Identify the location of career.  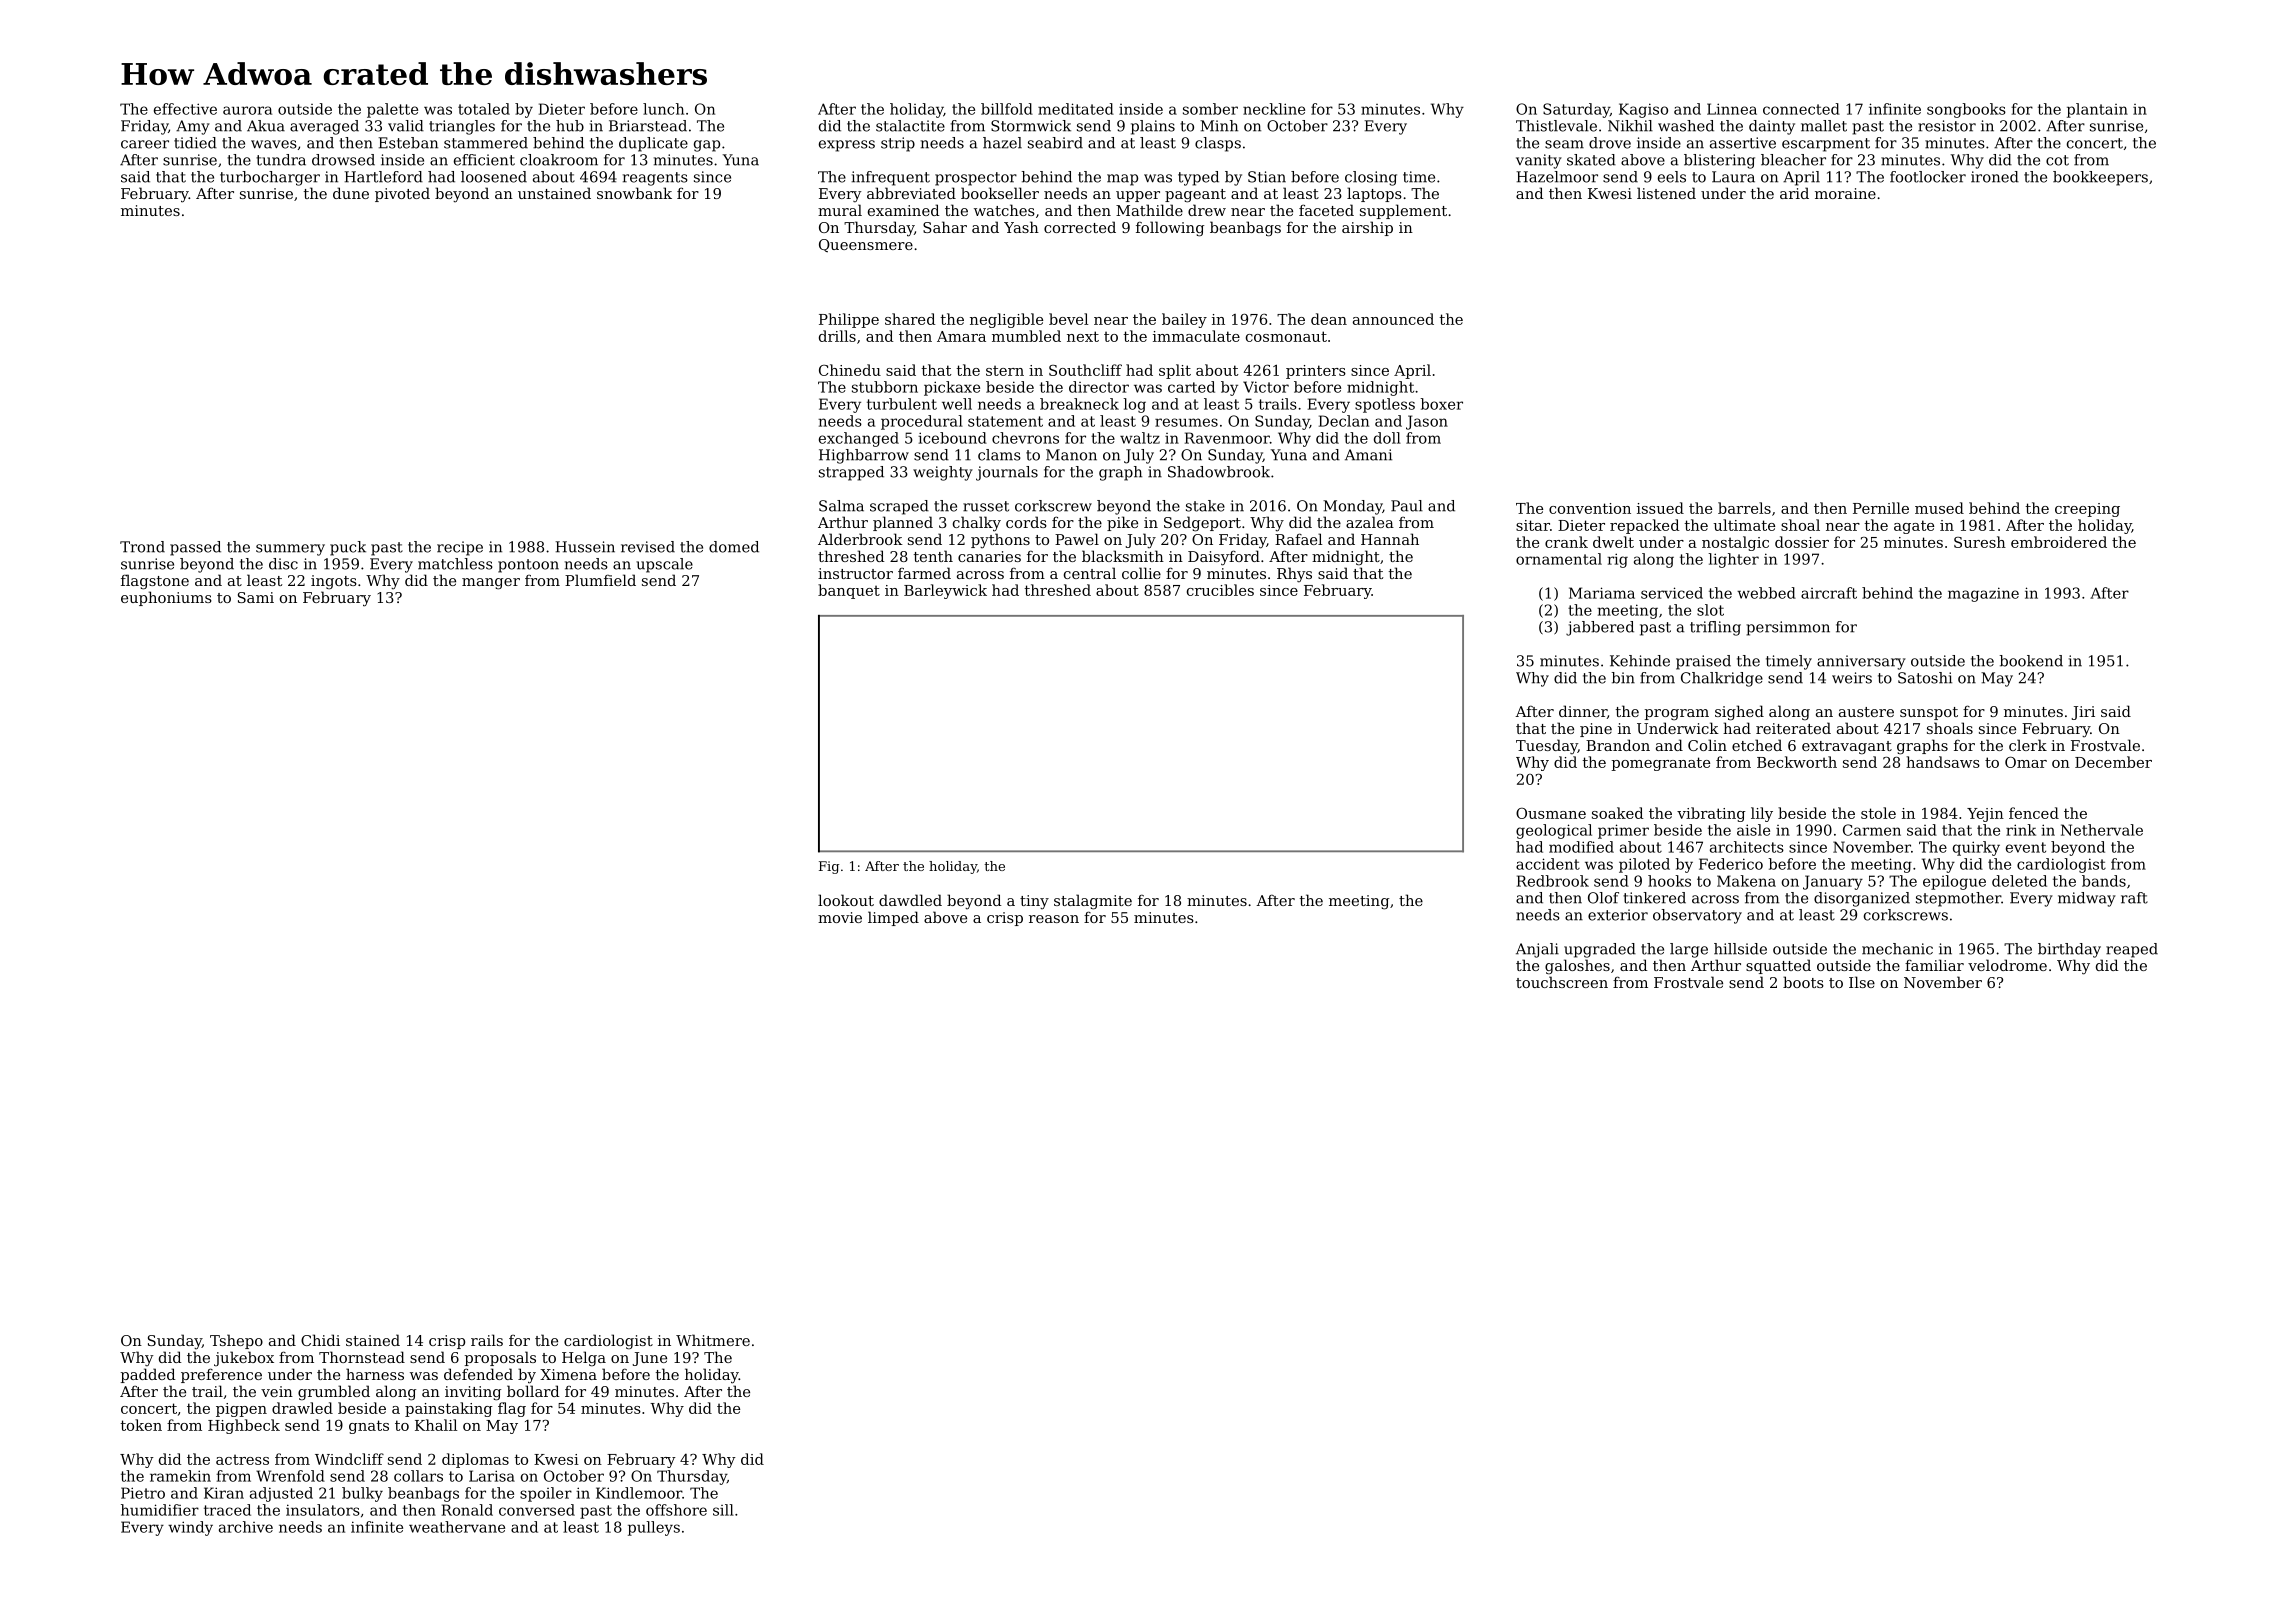
(145, 144).
